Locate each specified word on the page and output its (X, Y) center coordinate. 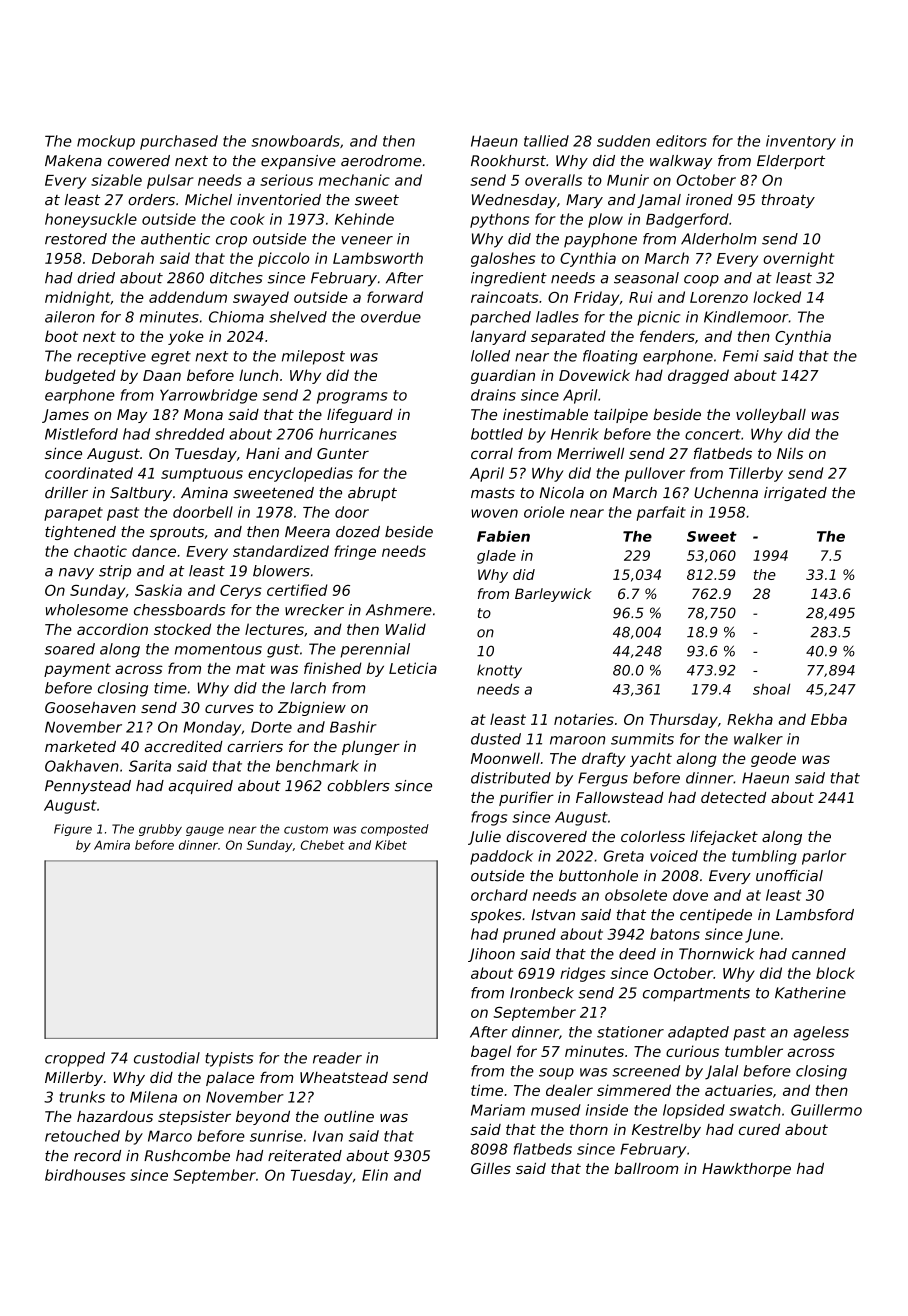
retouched (82, 1136)
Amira (112, 845)
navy (76, 574)
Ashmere (399, 610)
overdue (391, 317)
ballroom (646, 1168)
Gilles (491, 1168)
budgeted (80, 376)
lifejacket (724, 838)
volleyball (771, 416)
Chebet (323, 845)
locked (777, 297)
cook (247, 219)
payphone (600, 240)
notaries (584, 719)
